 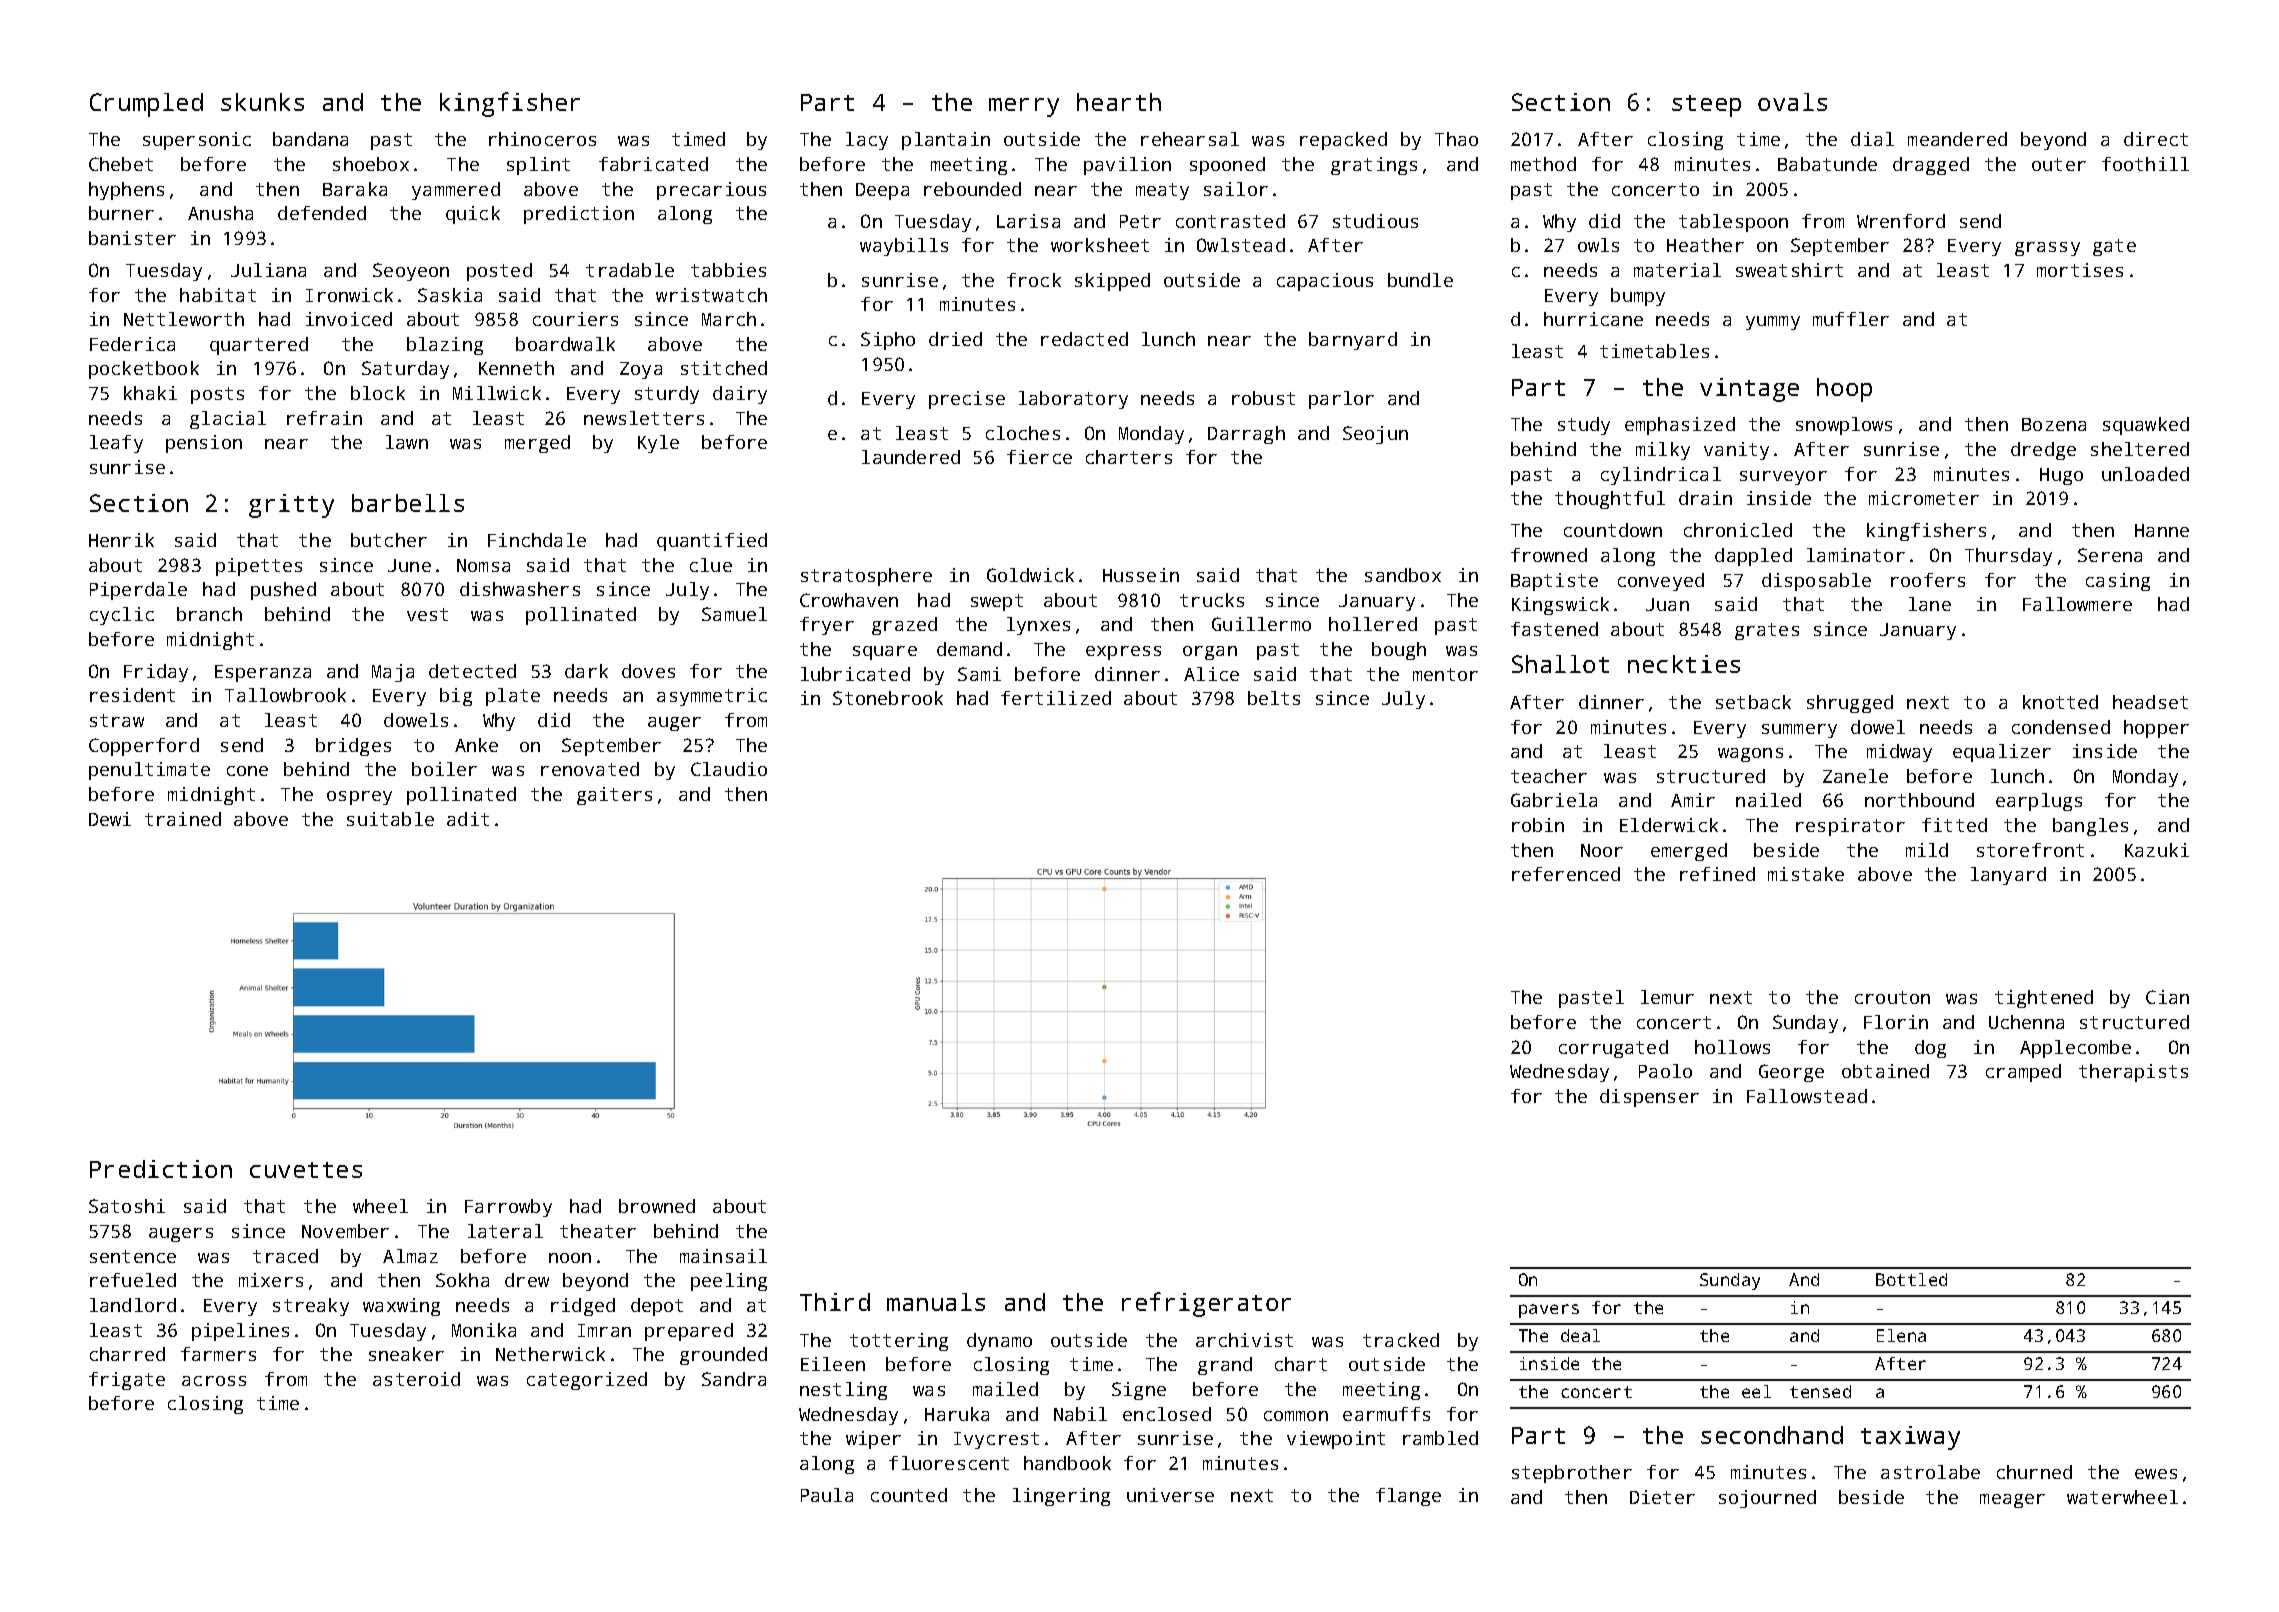 What do you see at coordinates (146, 105) in the document?
I see `Crumpled` at bounding box center [146, 105].
